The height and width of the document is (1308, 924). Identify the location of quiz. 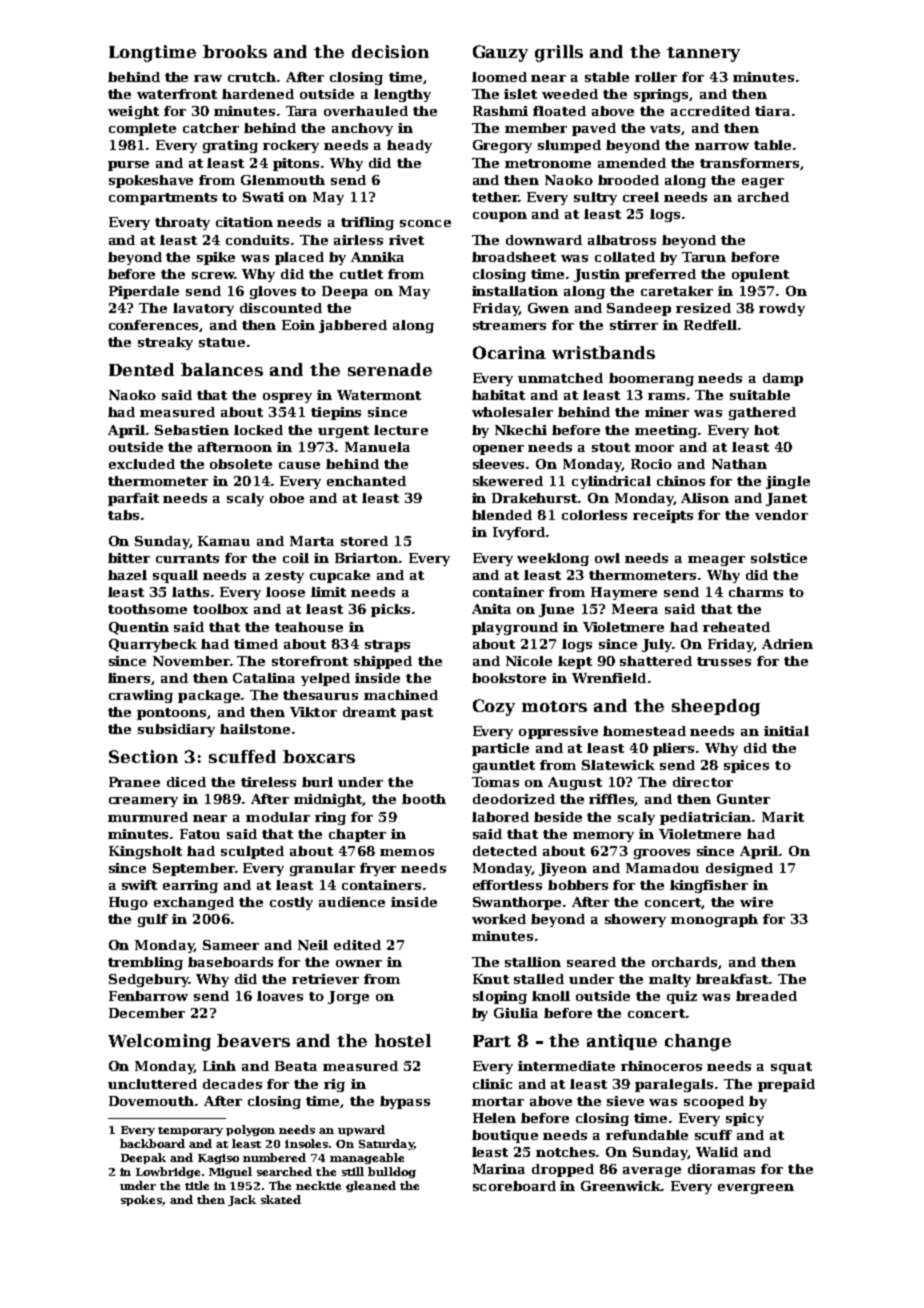
(682, 997).
